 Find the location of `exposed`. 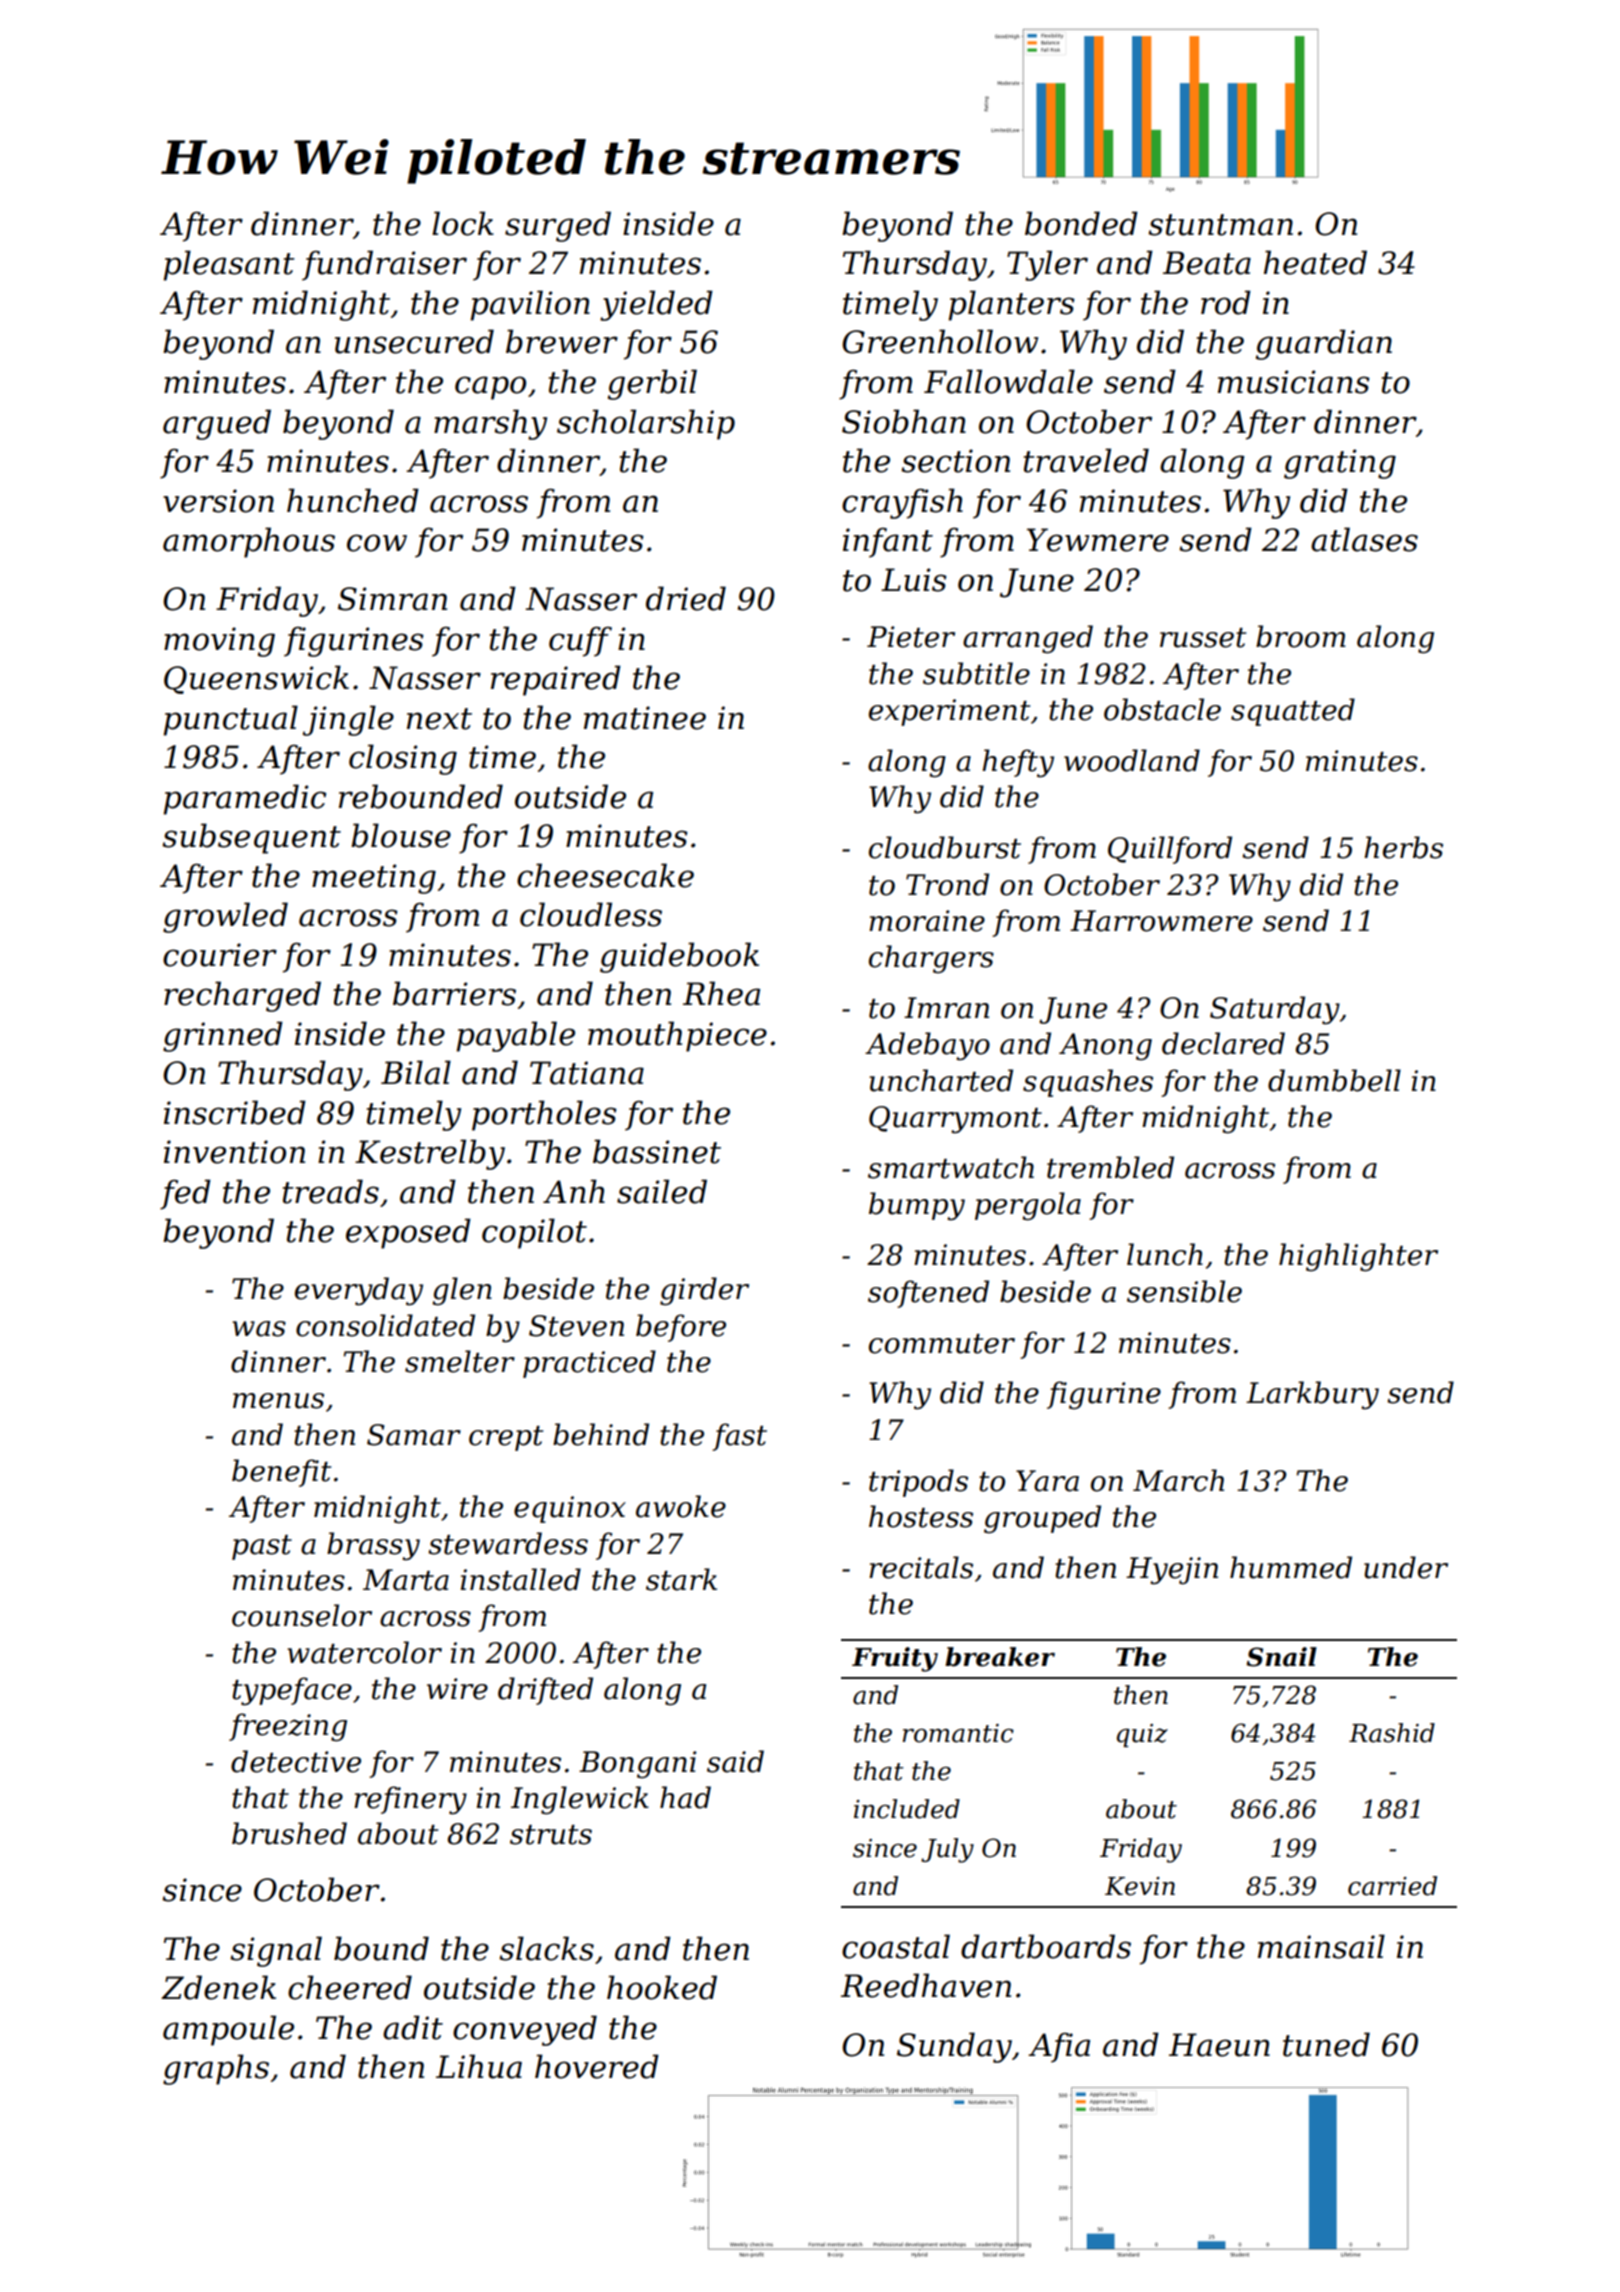

exposed is located at coordinates (408, 1233).
